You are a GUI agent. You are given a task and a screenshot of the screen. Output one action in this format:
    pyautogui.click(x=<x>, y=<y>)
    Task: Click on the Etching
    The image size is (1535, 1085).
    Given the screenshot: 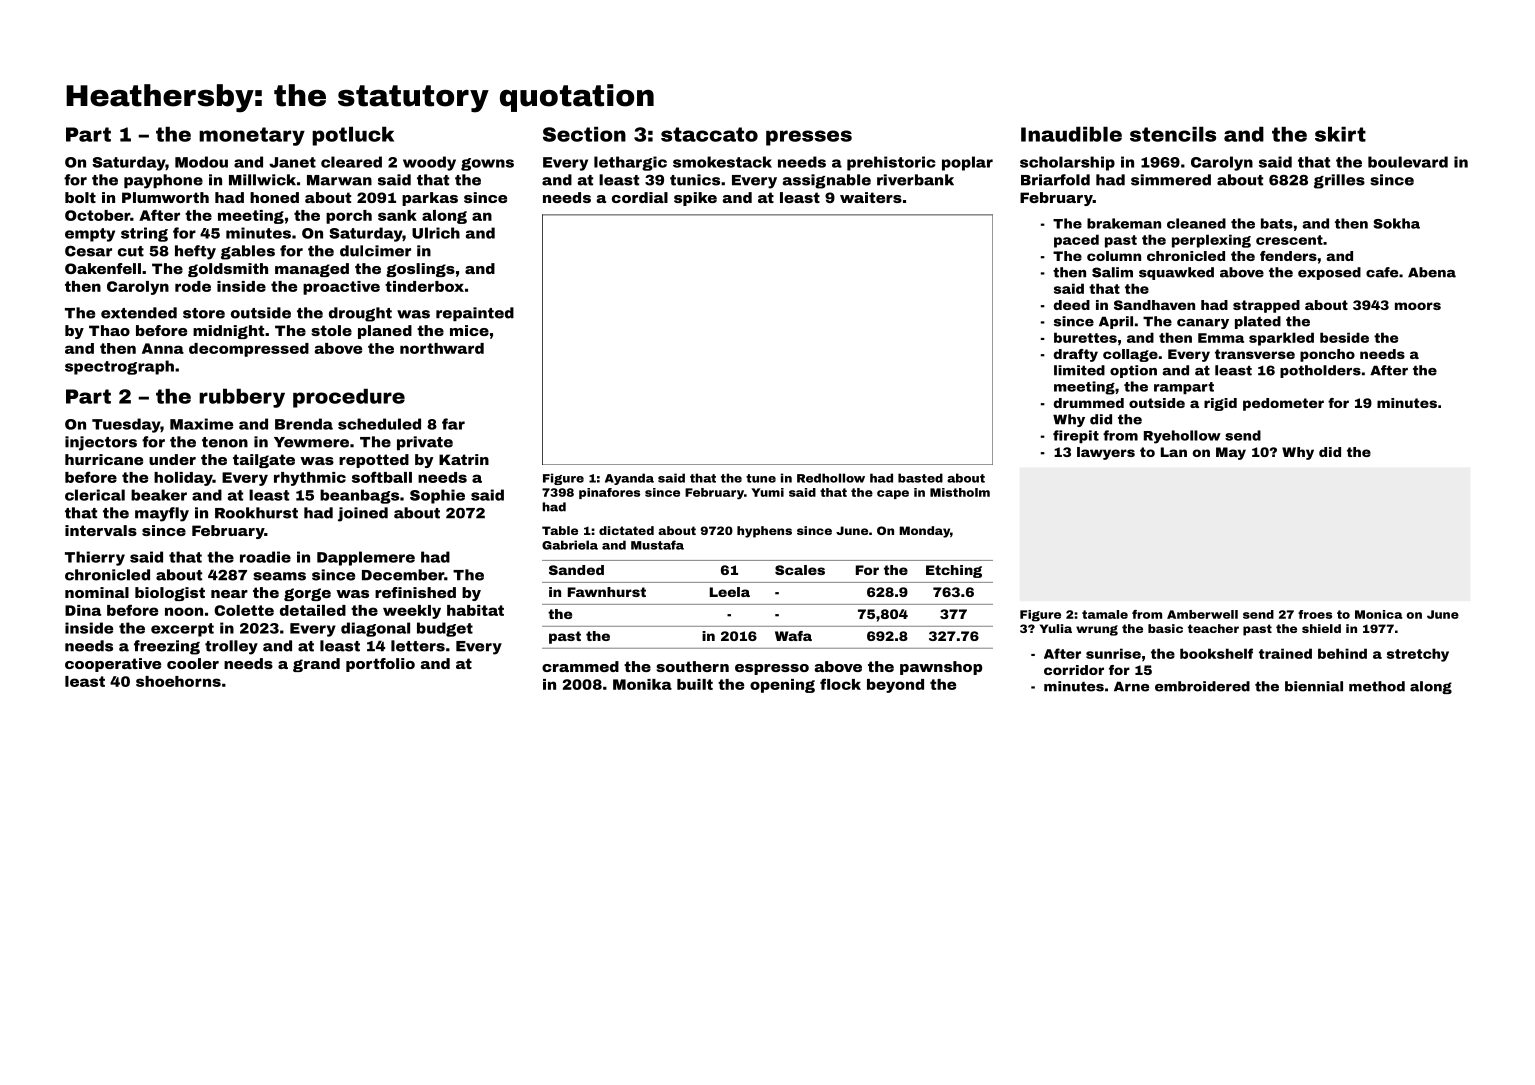 What is the action you would take?
    pyautogui.click(x=954, y=571)
